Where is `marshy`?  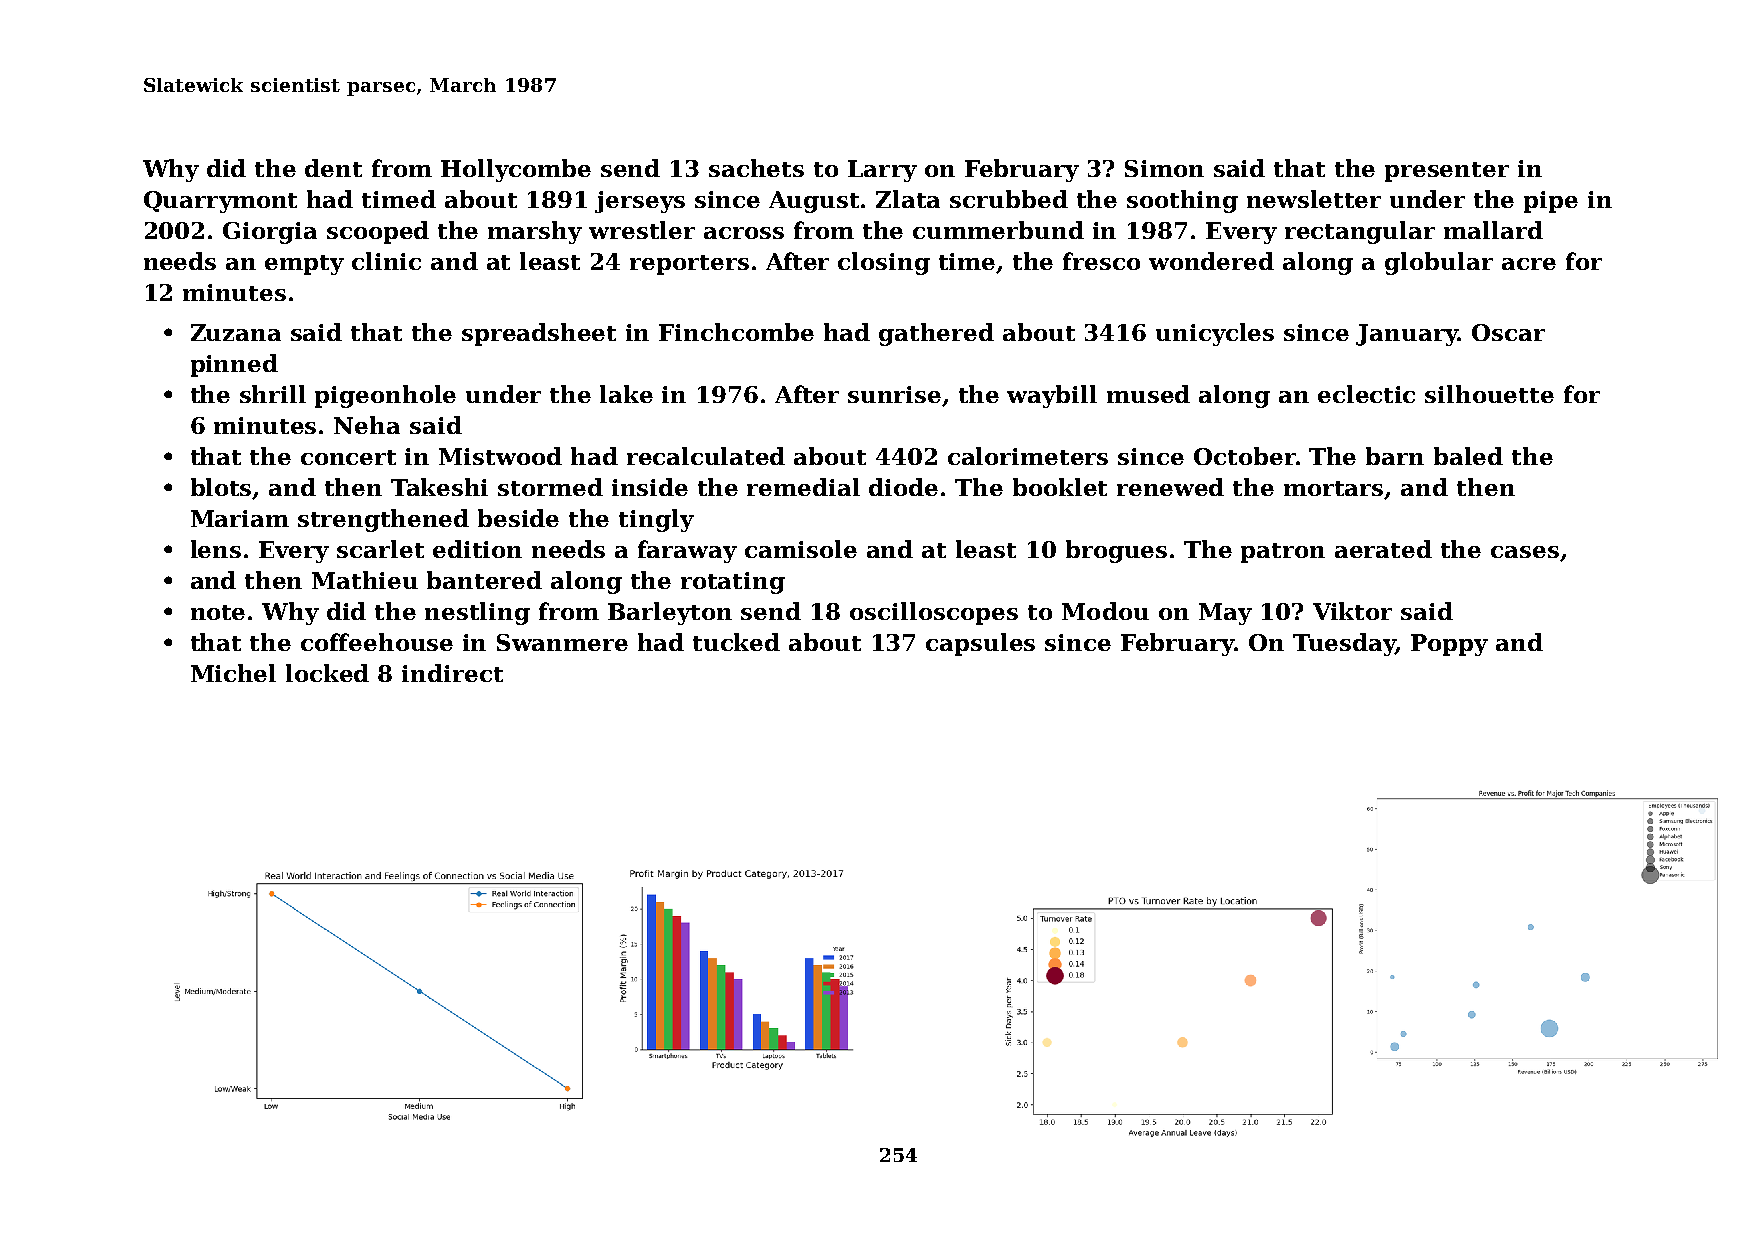
marshy is located at coordinates (535, 232).
